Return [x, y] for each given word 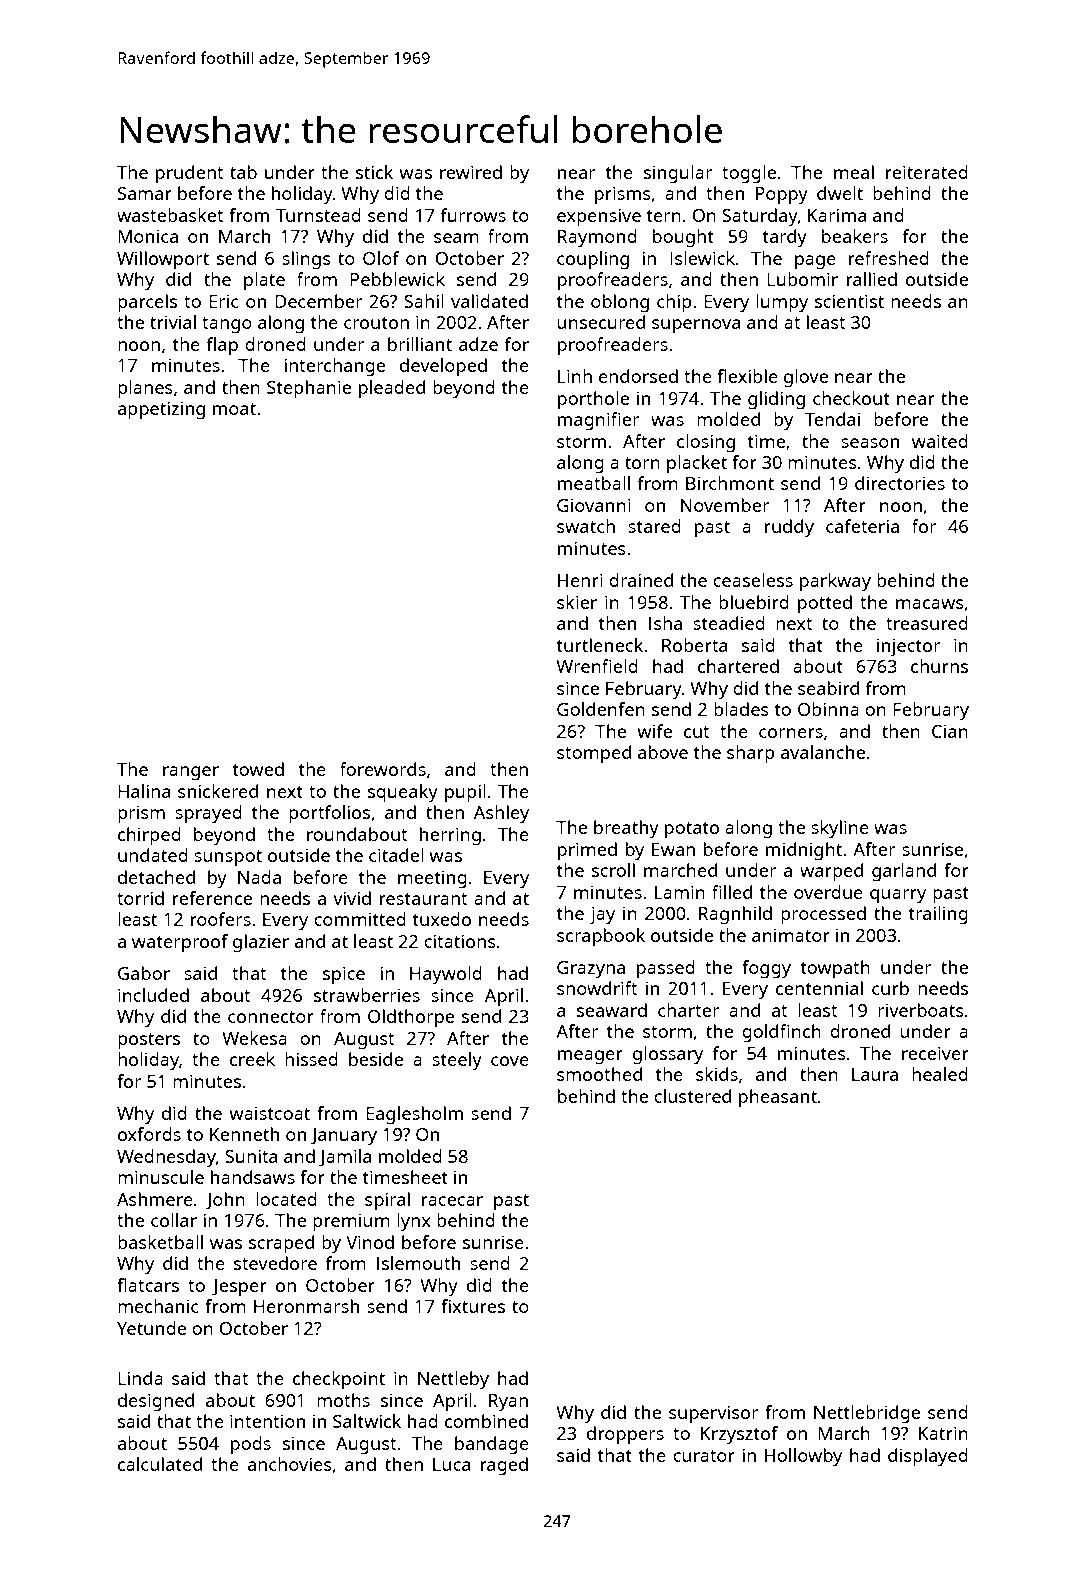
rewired [471, 172]
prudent [189, 174]
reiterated [927, 172]
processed [823, 915]
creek [252, 1059]
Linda [140, 1378]
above [663, 752]
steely [457, 1061]
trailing [938, 915]
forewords [383, 769]
